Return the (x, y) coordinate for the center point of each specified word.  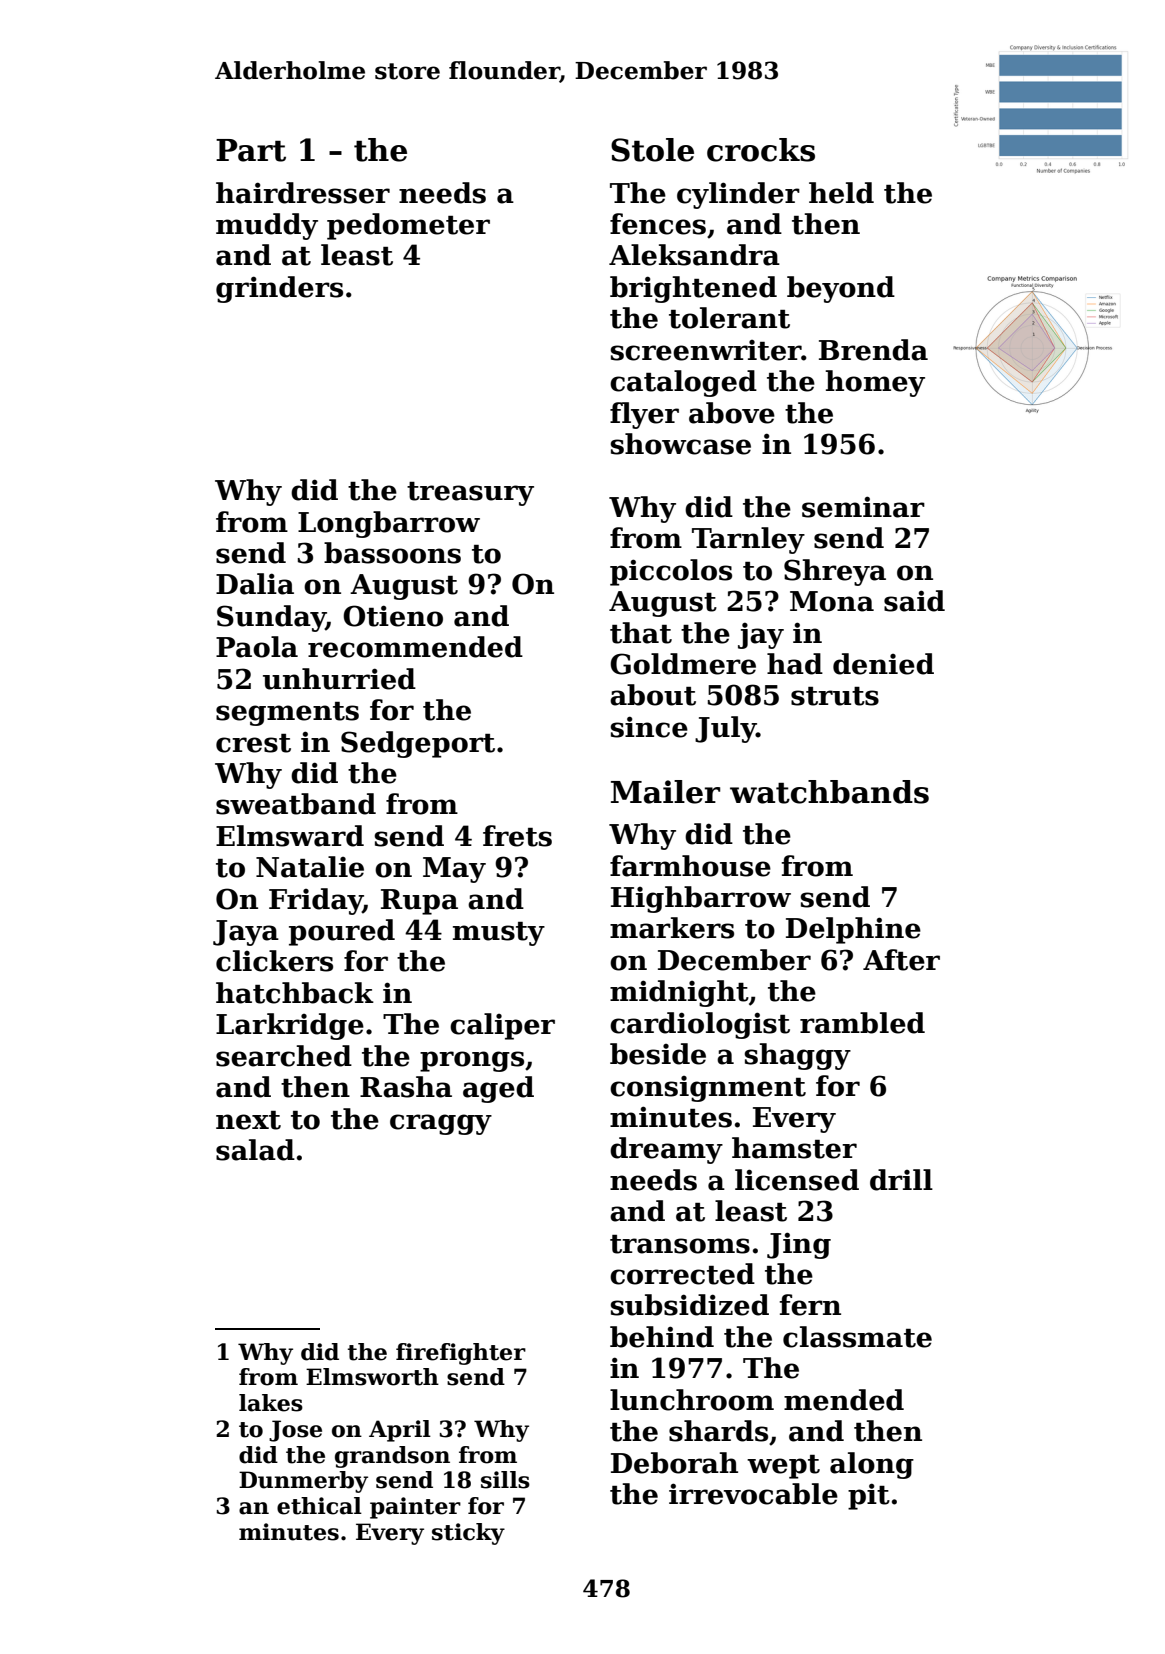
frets (517, 836)
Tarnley (748, 540)
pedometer (408, 226)
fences (658, 224)
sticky (468, 1534)
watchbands (829, 792)
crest (253, 743)
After (901, 960)
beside (658, 1054)
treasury (470, 494)
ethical (319, 1506)
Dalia (255, 584)
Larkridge (290, 1026)
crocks (761, 150)
